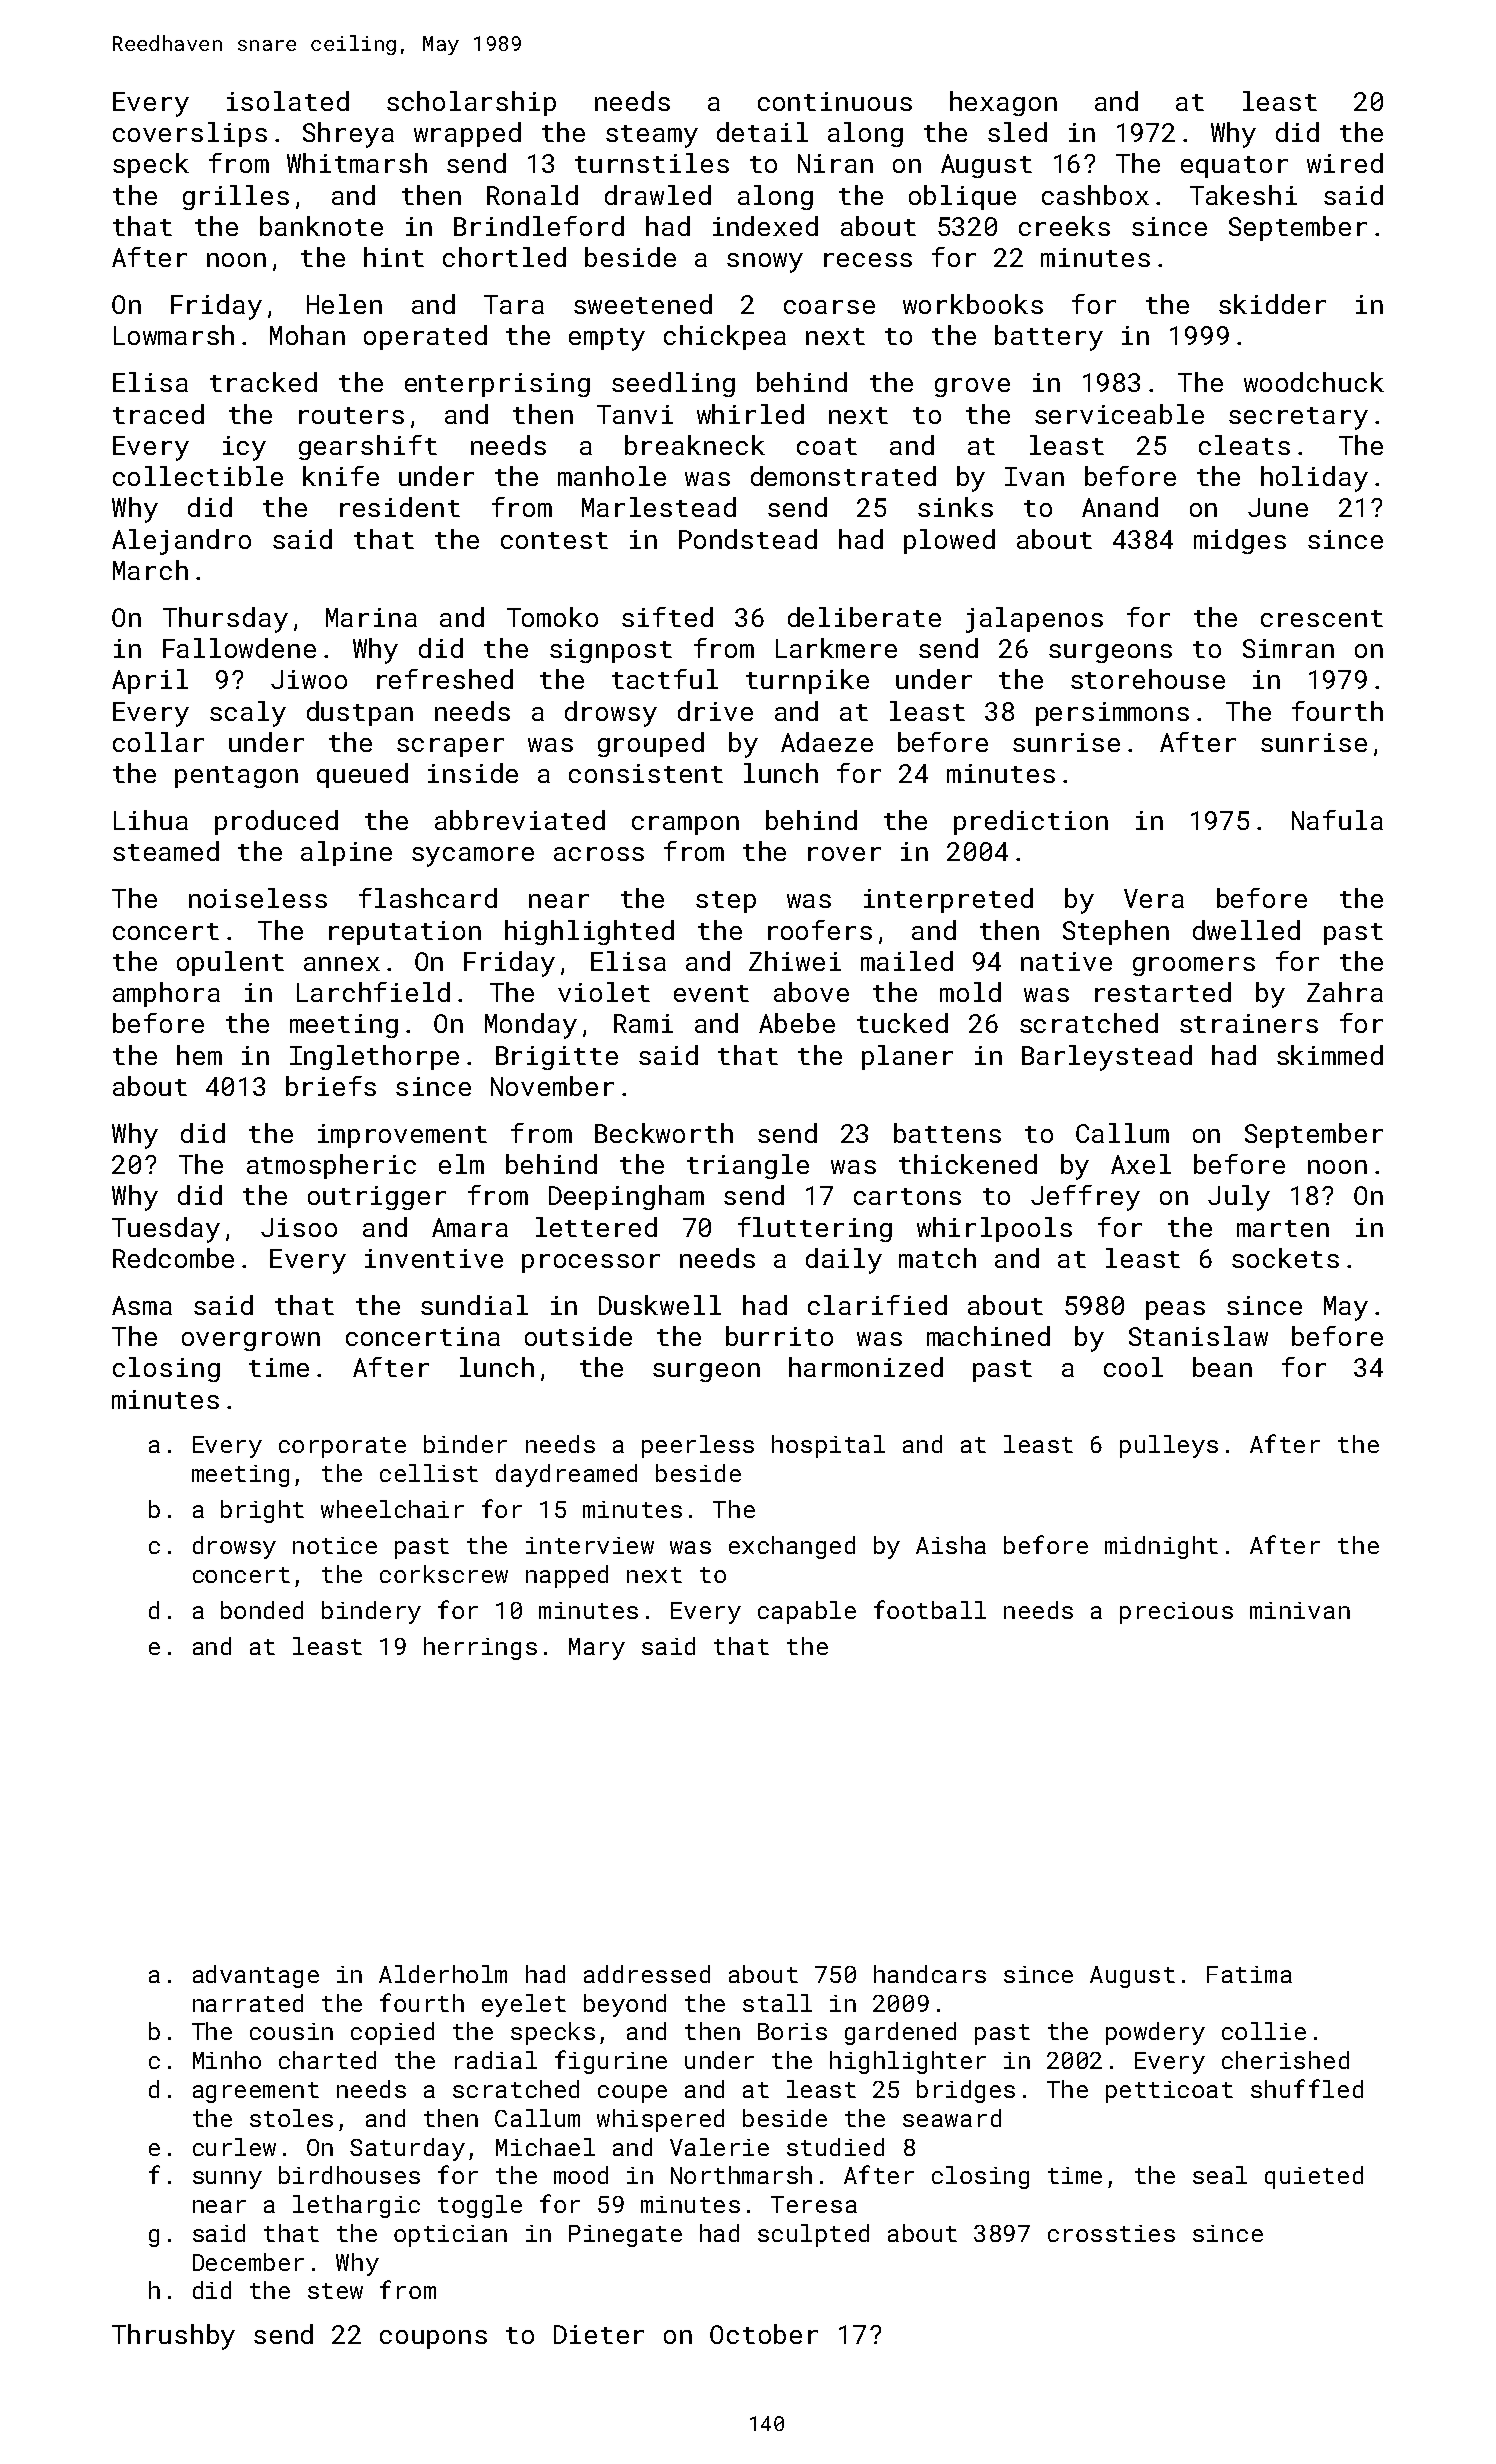 Image resolution: width=1496 pixels, height=2464 pixels. I want to click on Thrushby, so click(173, 2337).
